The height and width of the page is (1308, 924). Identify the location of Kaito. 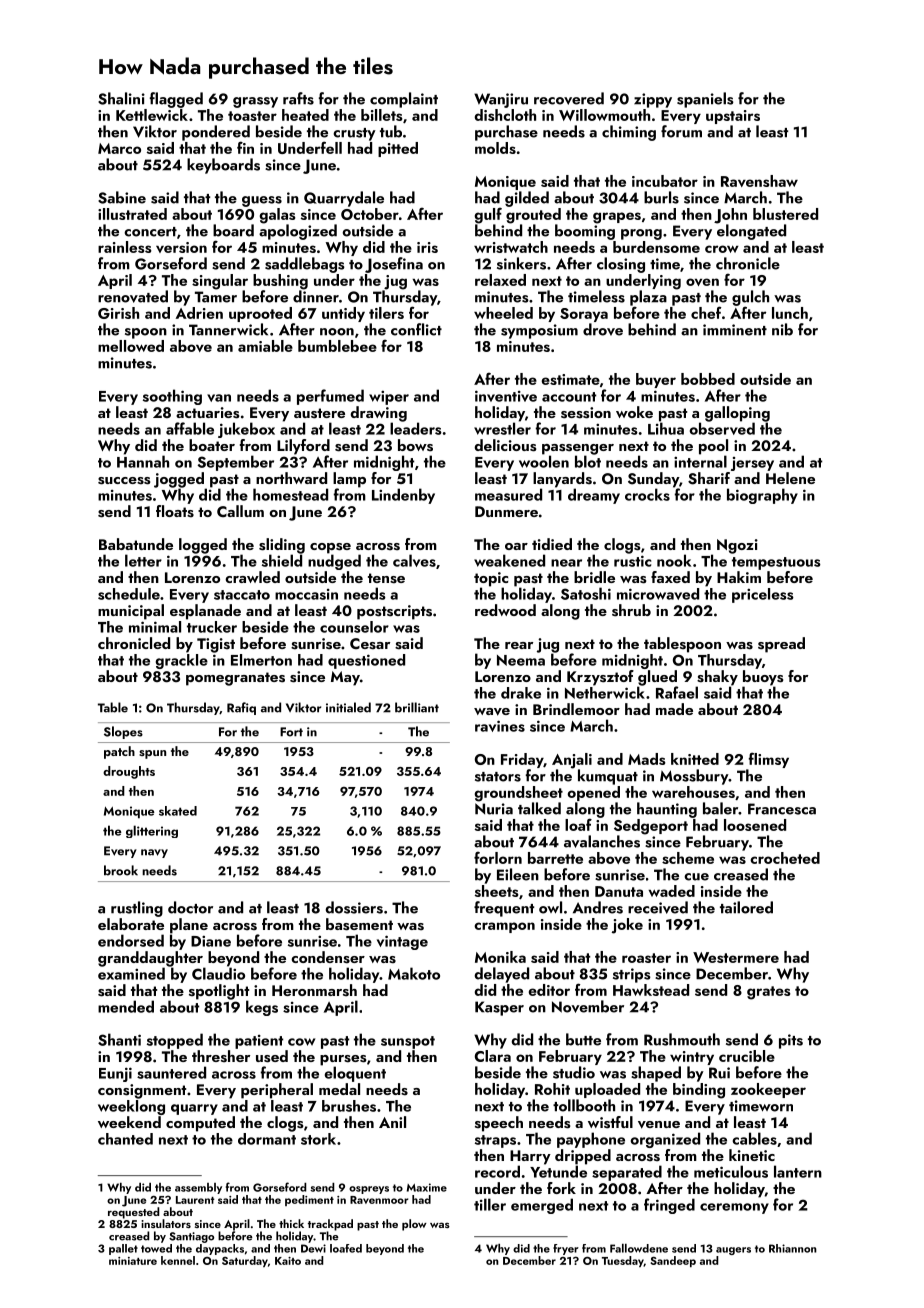
(288, 1261).
